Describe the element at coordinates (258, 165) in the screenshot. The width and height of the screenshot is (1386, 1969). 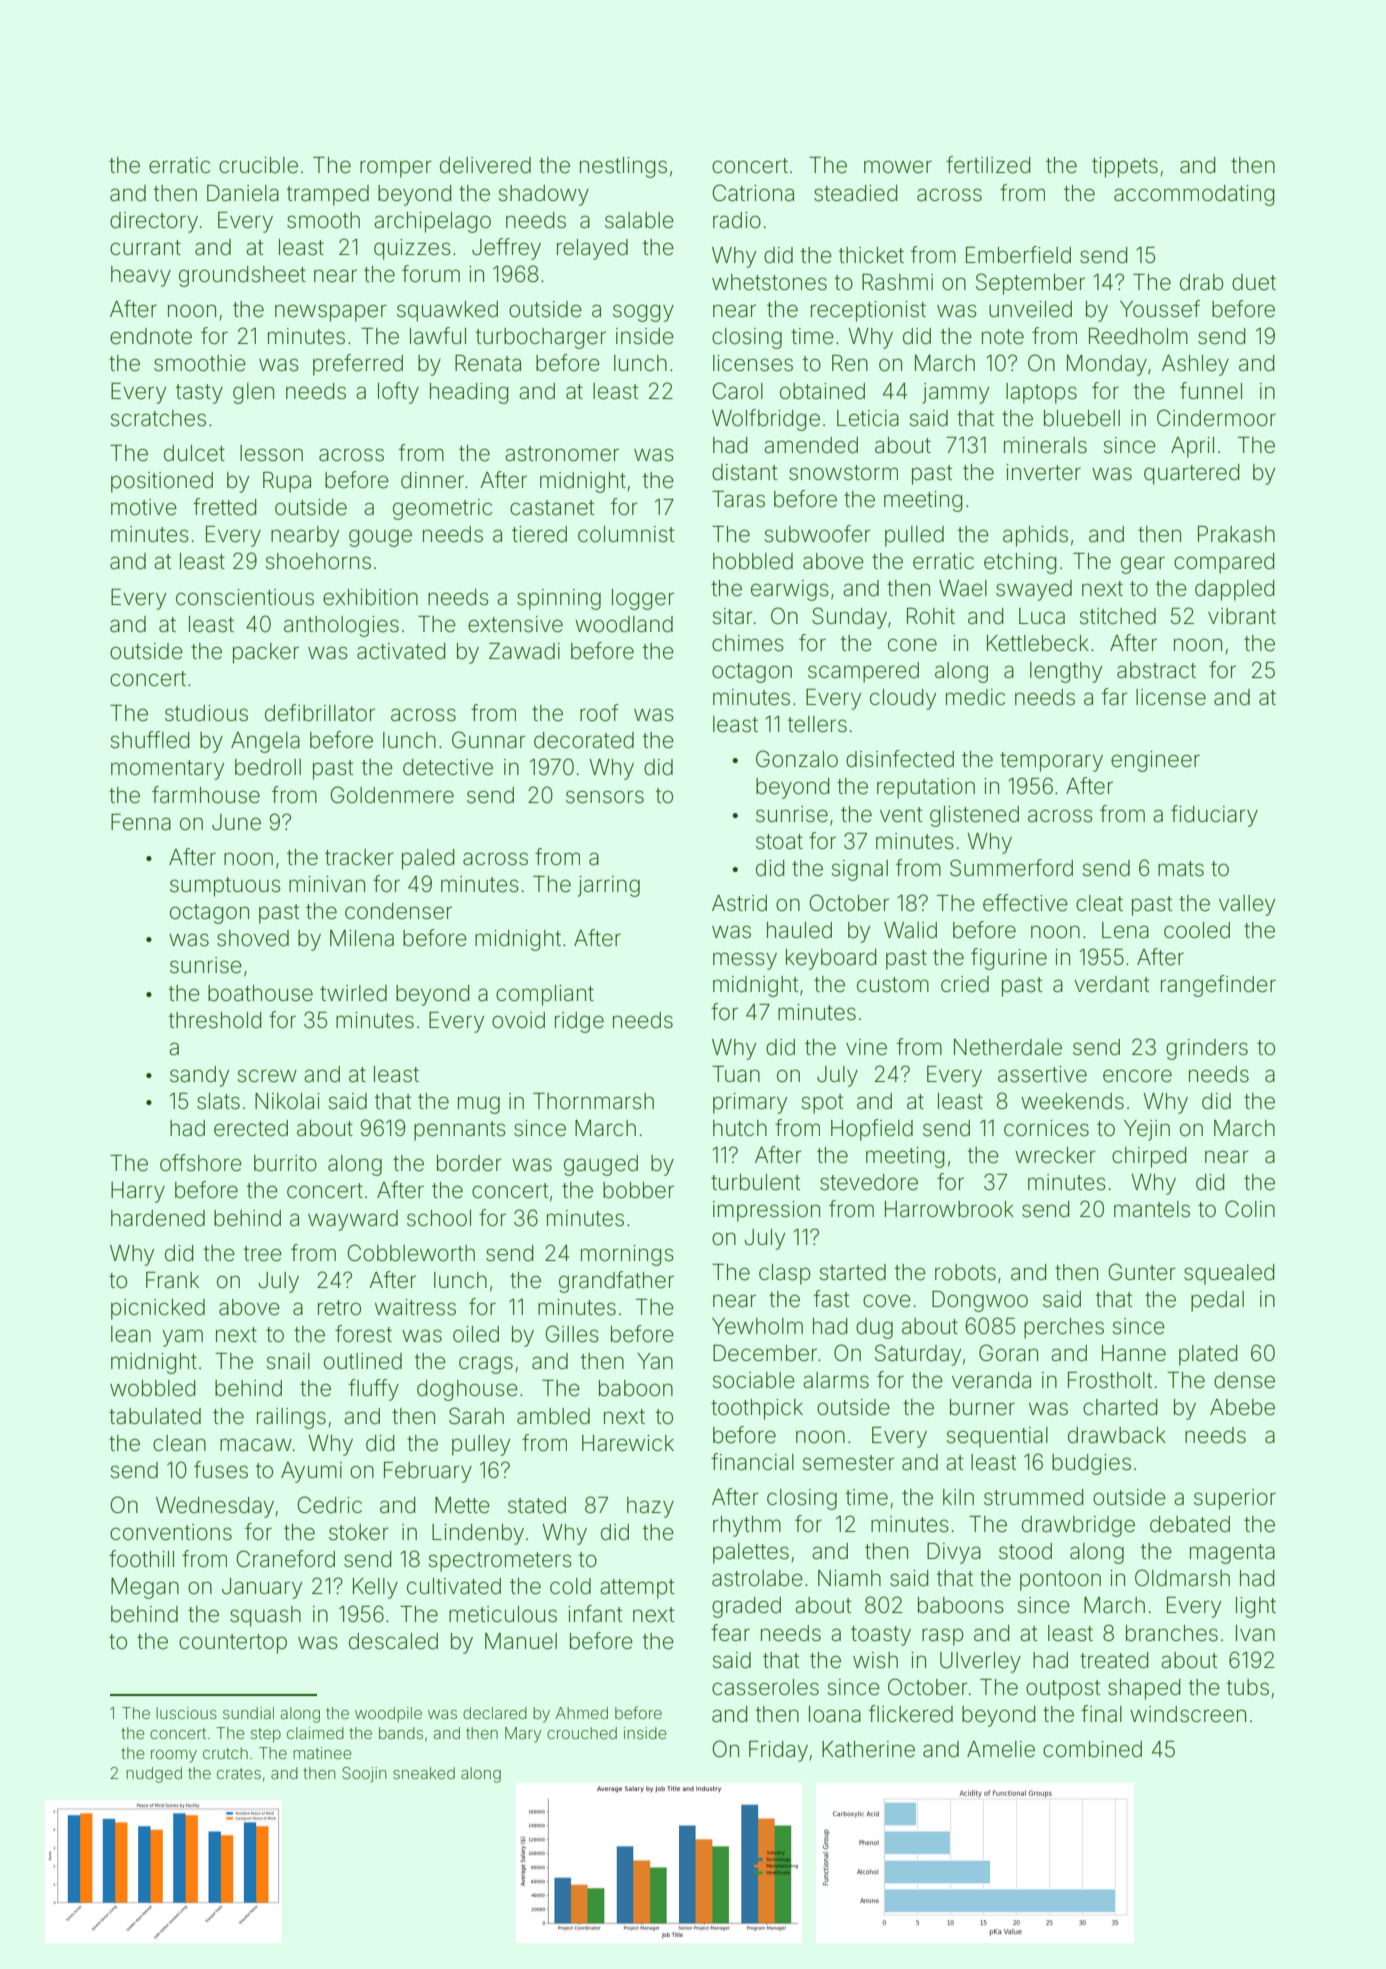
I see `crucible` at that location.
